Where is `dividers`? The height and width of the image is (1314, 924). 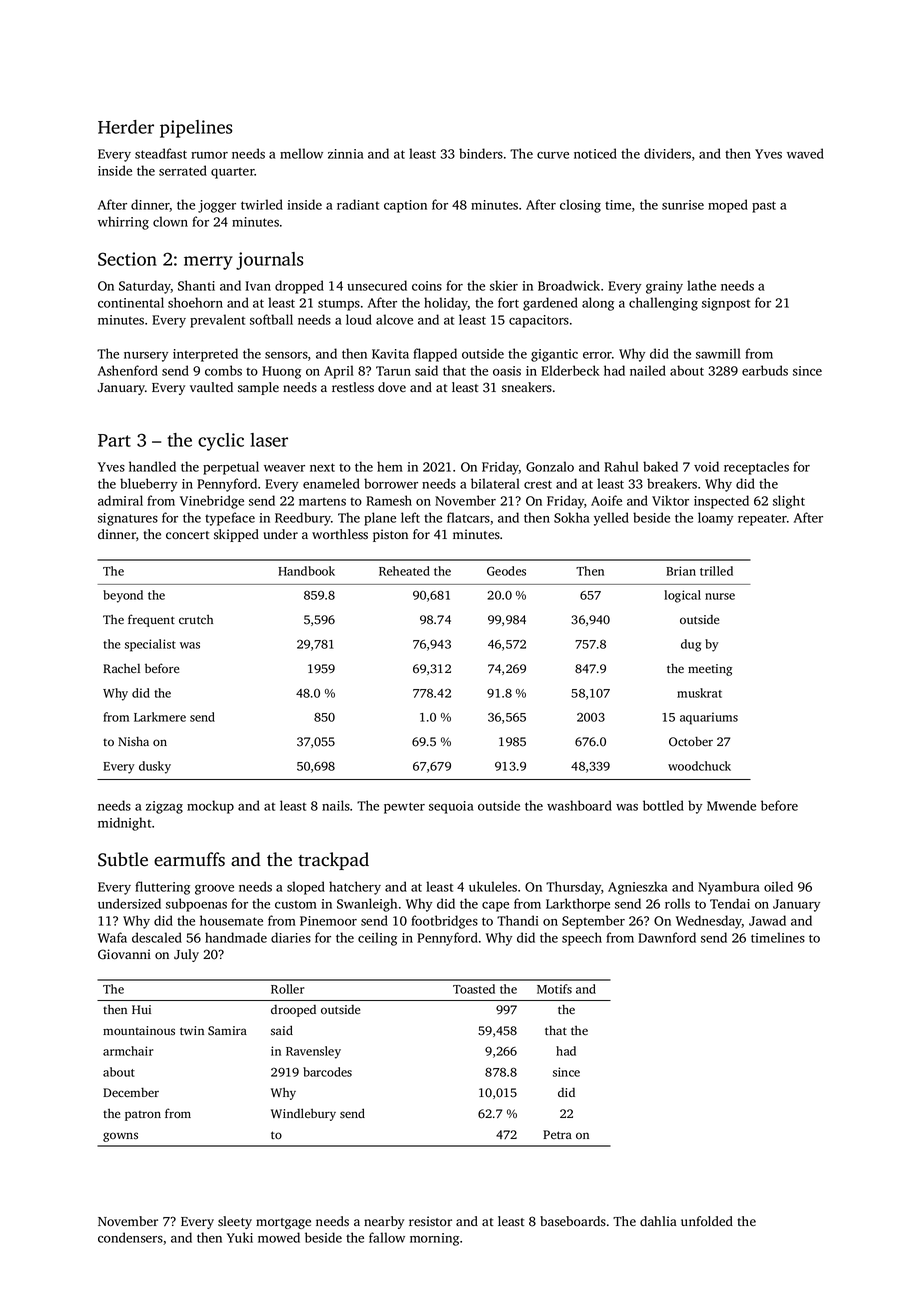 dividers is located at coordinates (667, 153).
